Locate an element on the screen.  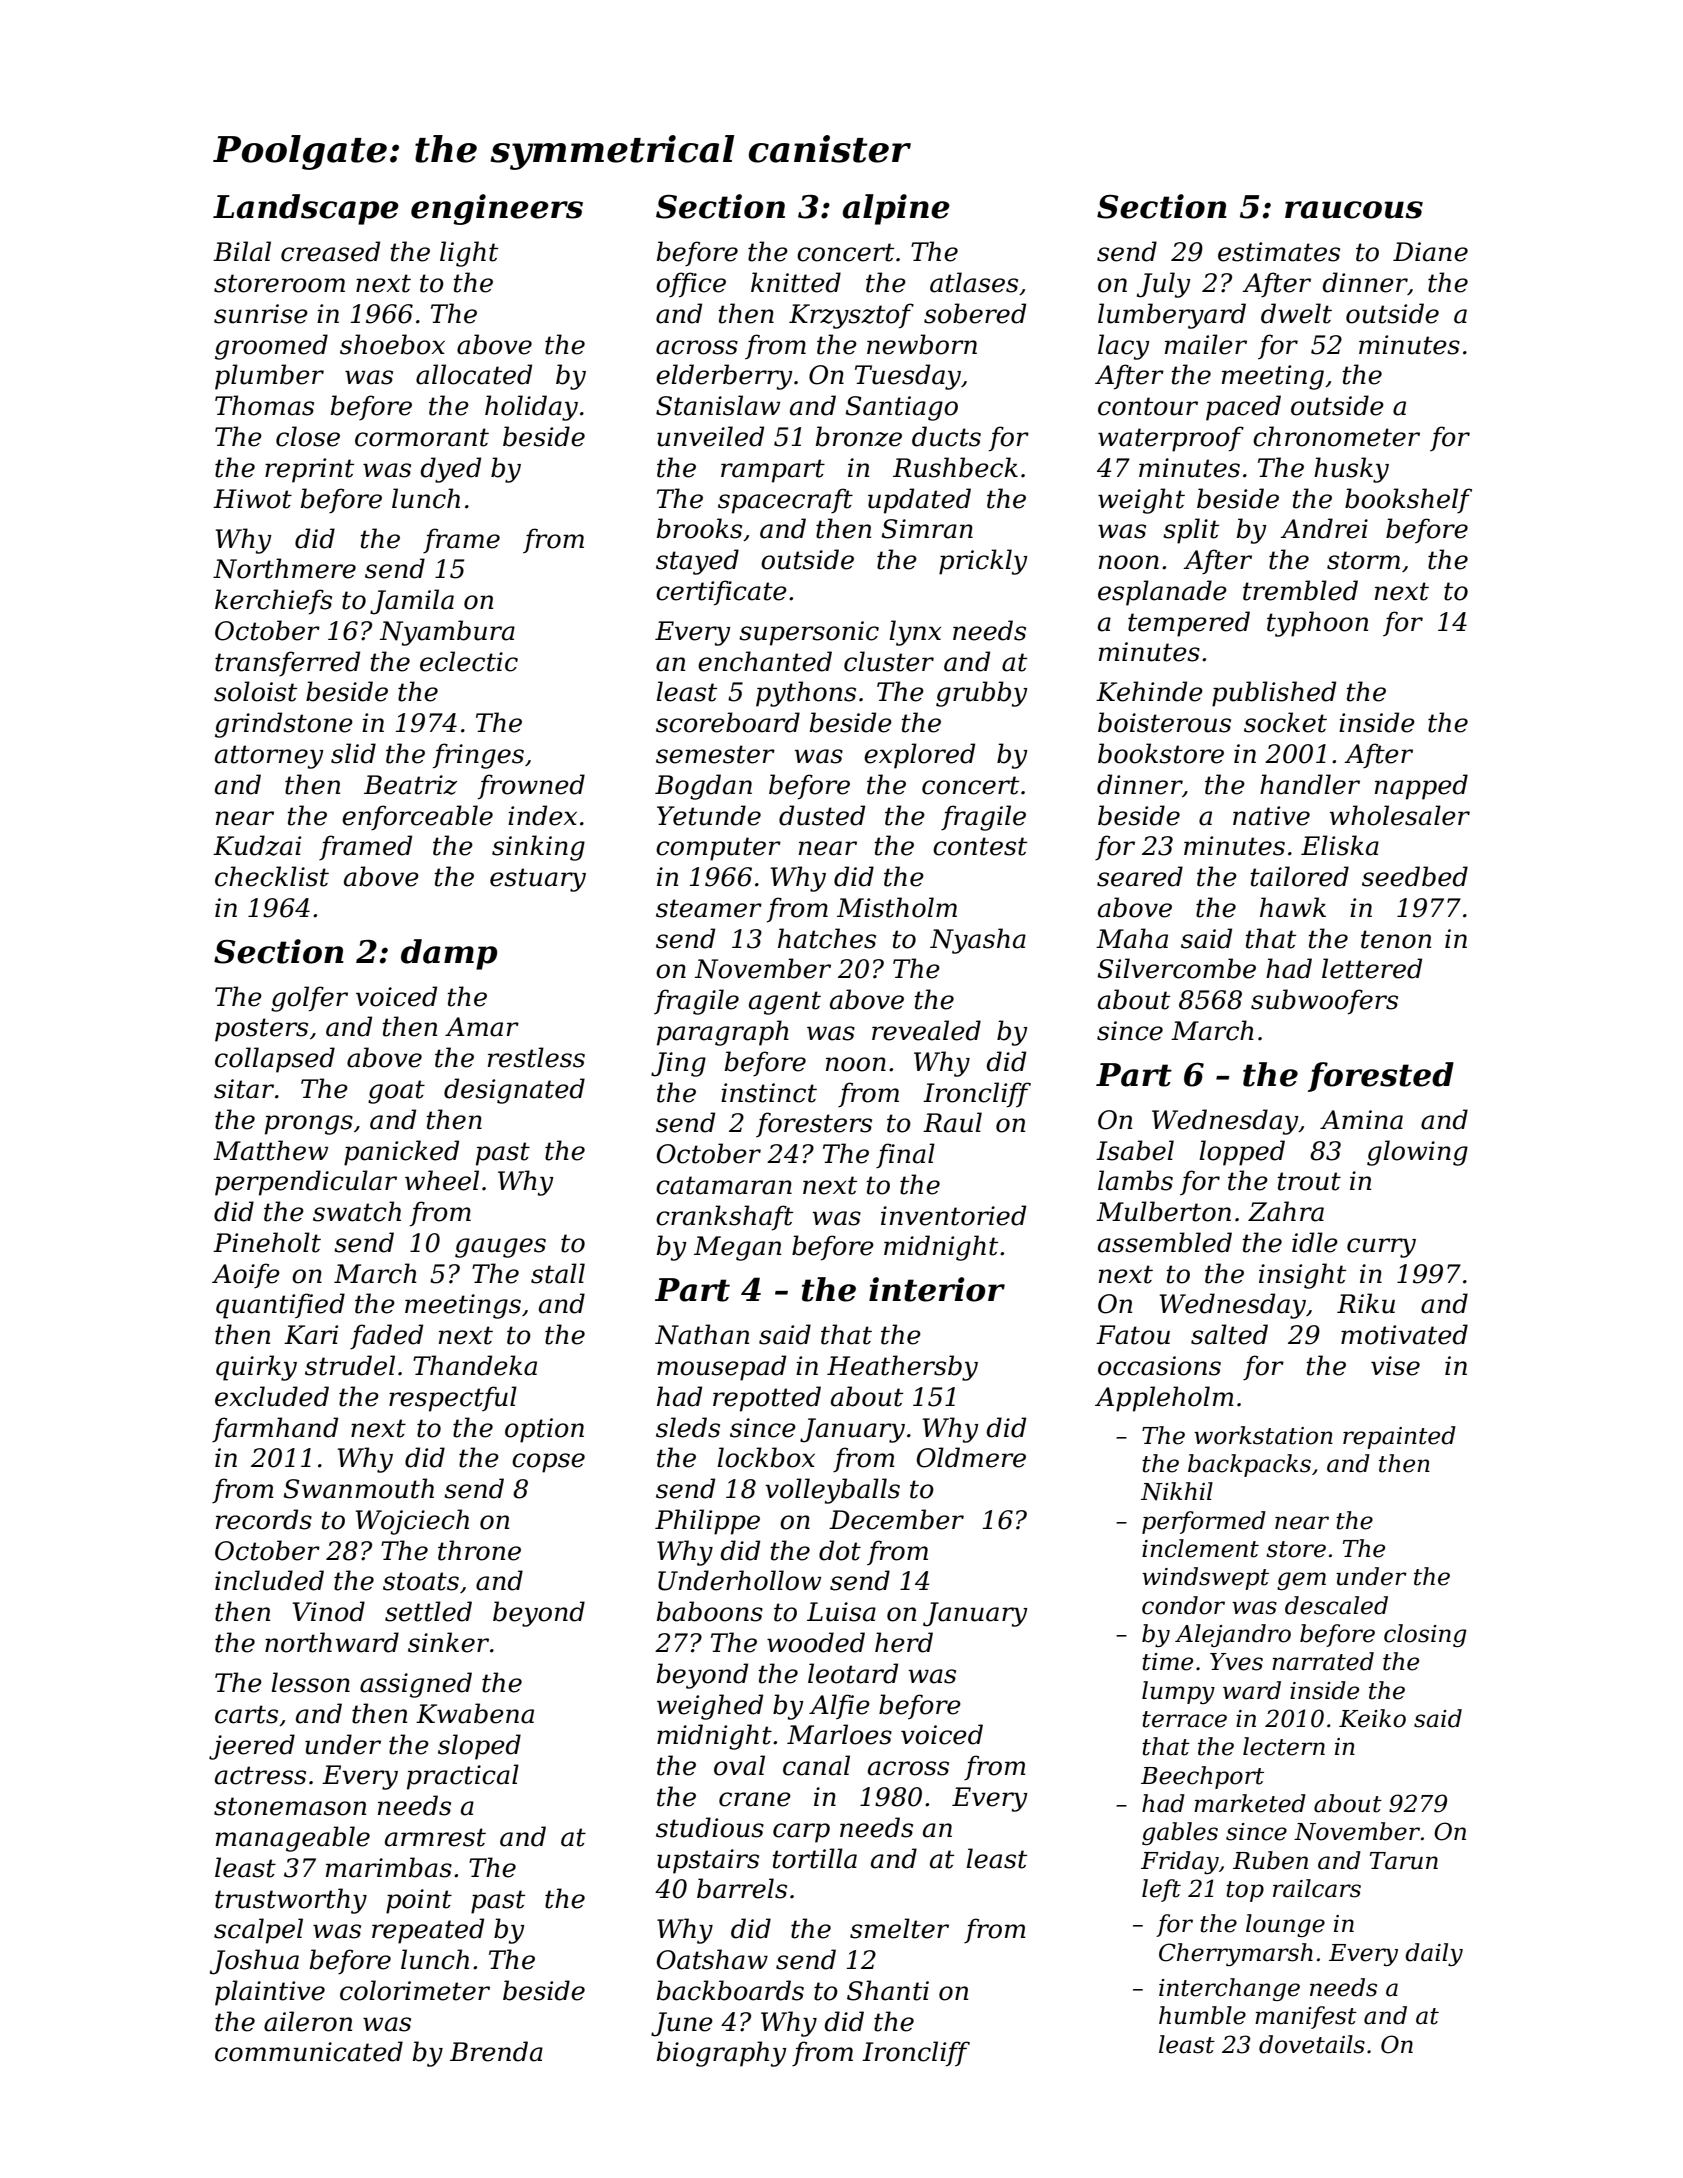
Fatou is located at coordinates (1133, 1335).
